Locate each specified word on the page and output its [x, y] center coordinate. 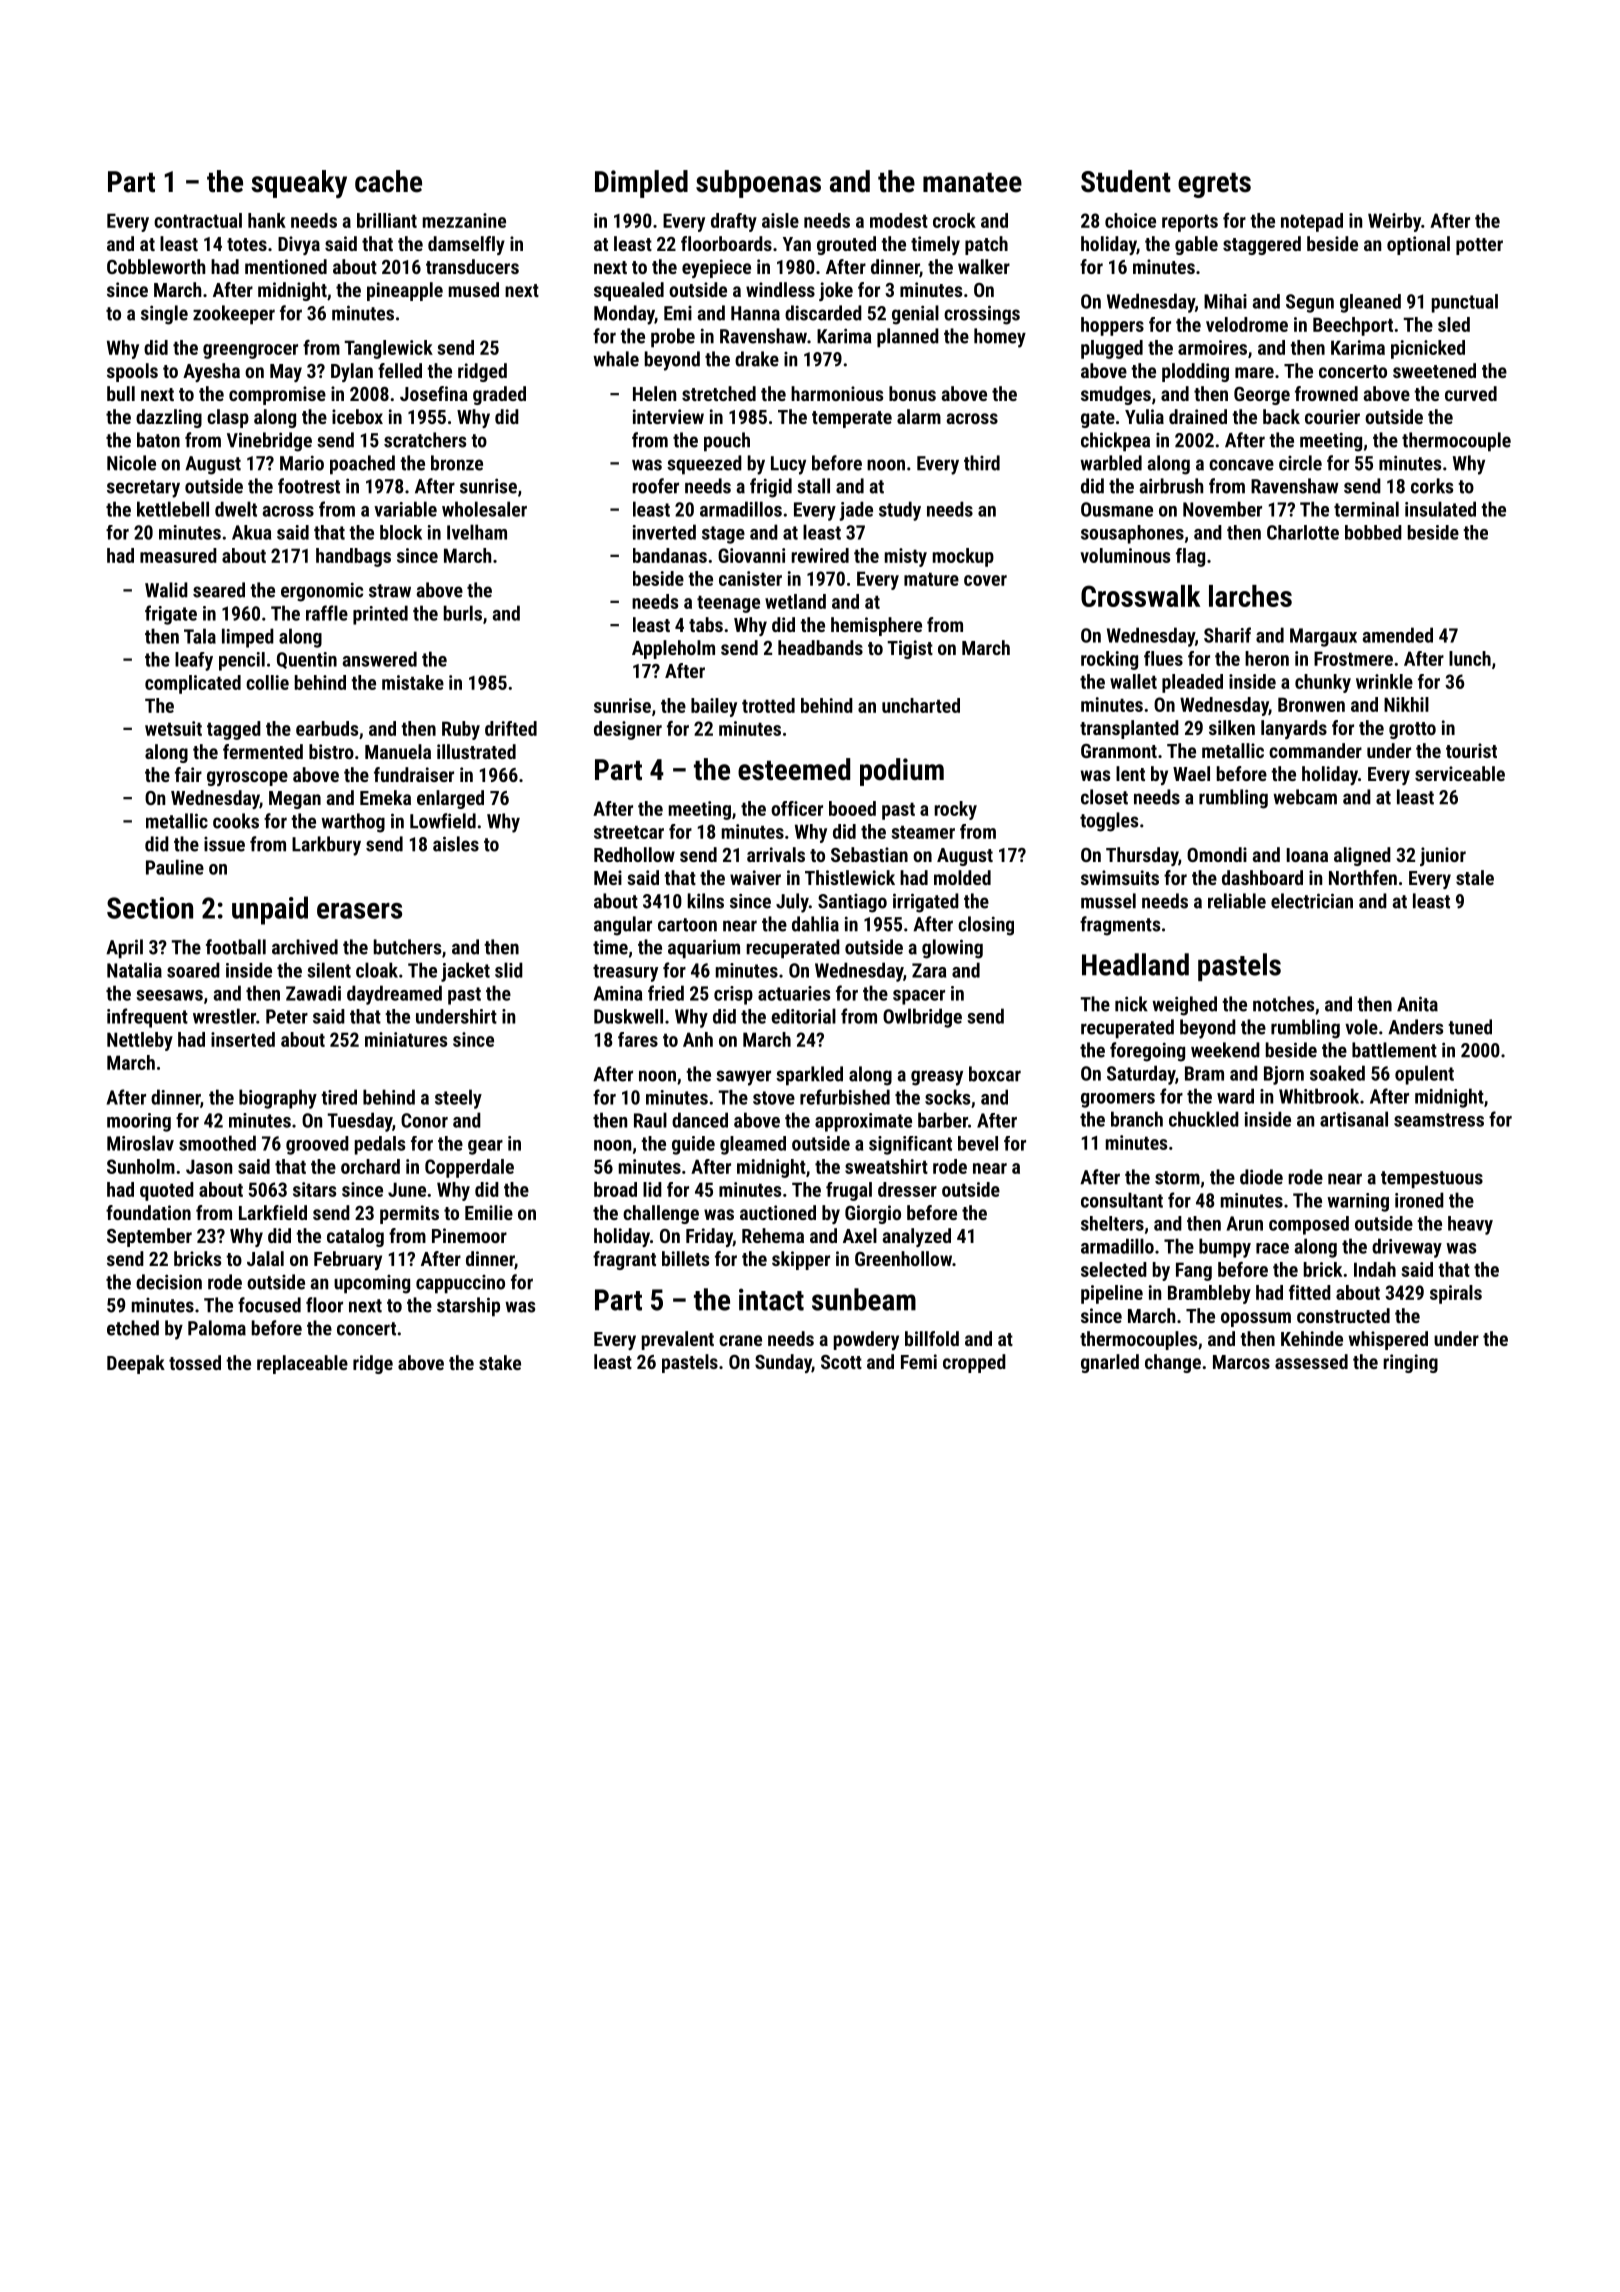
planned [908, 338]
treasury [625, 973]
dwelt [236, 509]
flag [1190, 557]
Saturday [1141, 1075]
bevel [978, 1143]
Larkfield [273, 1212]
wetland [795, 601]
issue [224, 844]
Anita [1417, 1004]
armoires [1212, 347]
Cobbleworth [156, 266]
